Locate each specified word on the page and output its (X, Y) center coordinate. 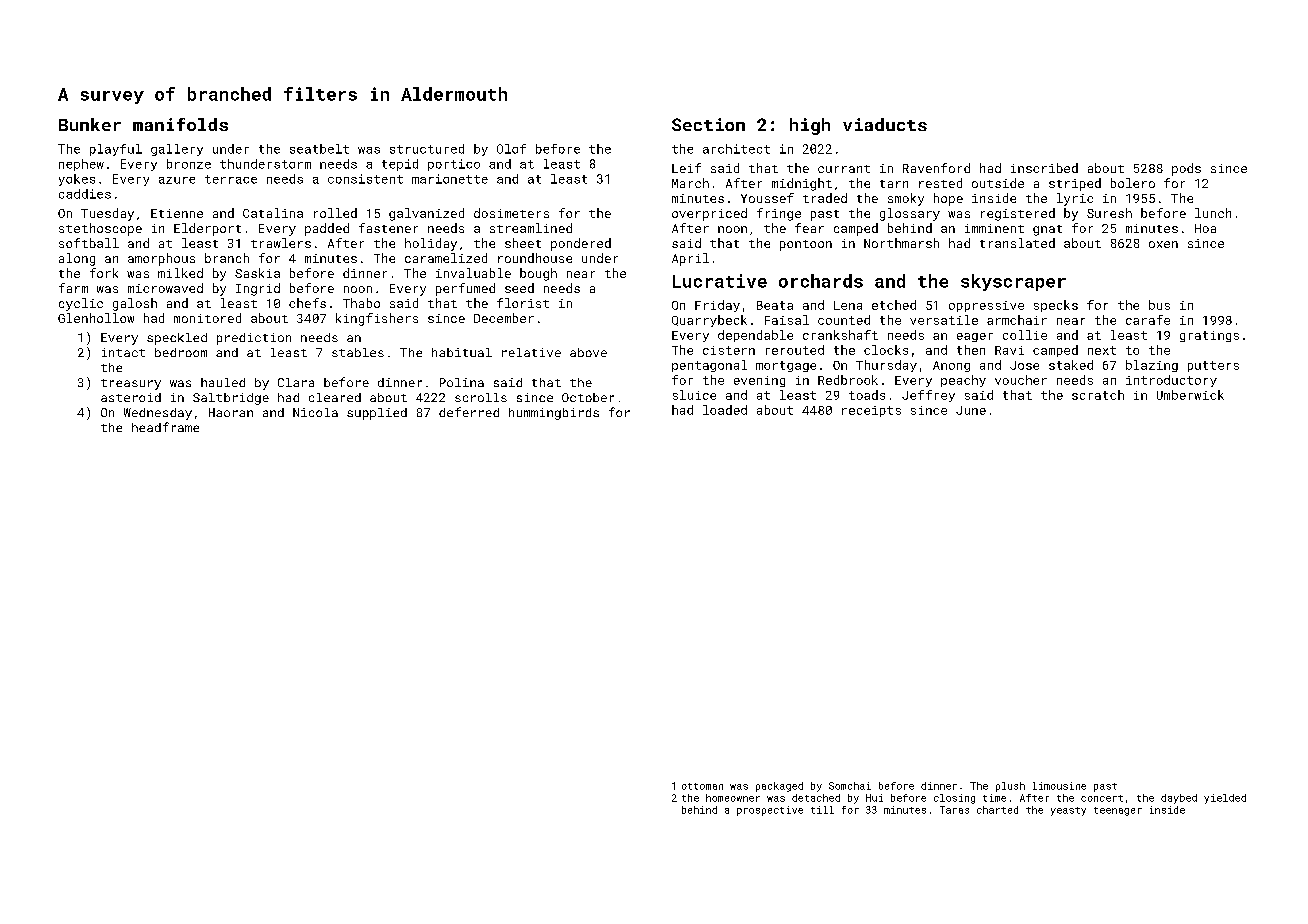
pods (1186, 169)
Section (708, 124)
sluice (694, 395)
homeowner (733, 798)
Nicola (315, 412)
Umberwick (1190, 395)
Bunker (90, 124)
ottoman (702, 786)
